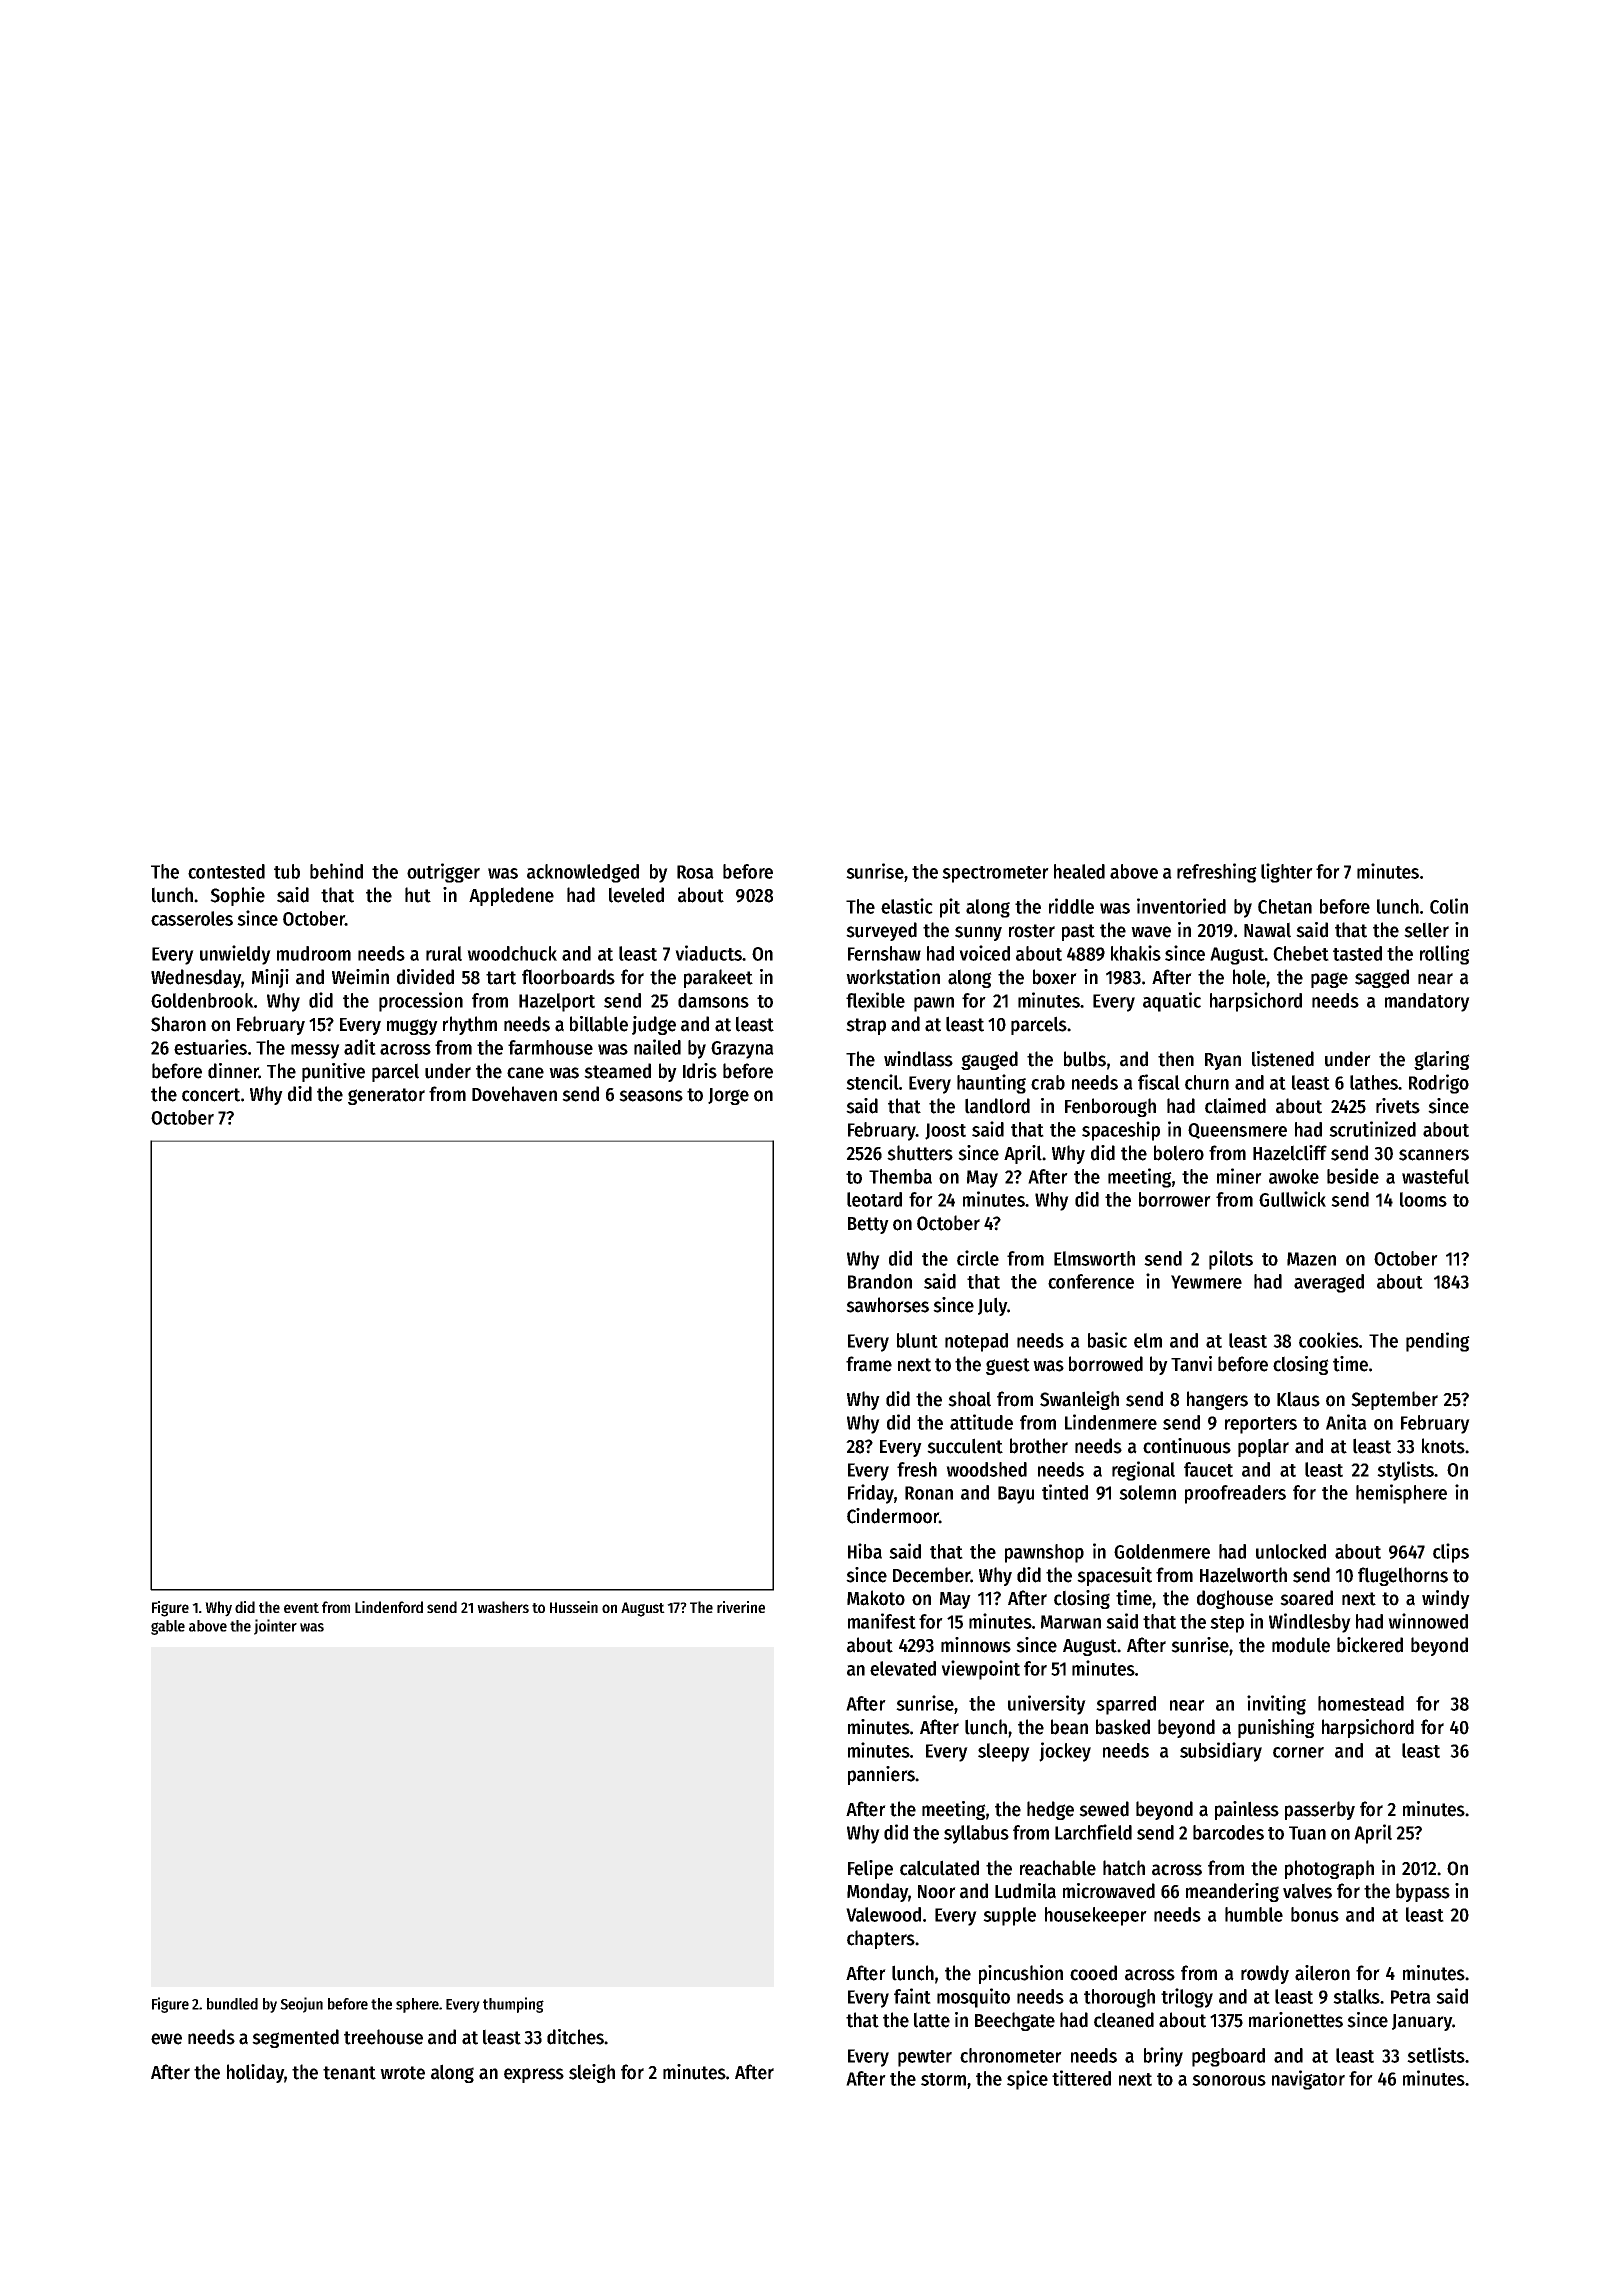 Image resolution: width=1620 pixels, height=2292 pixels. I want to click on Wednesday, so click(196, 978).
